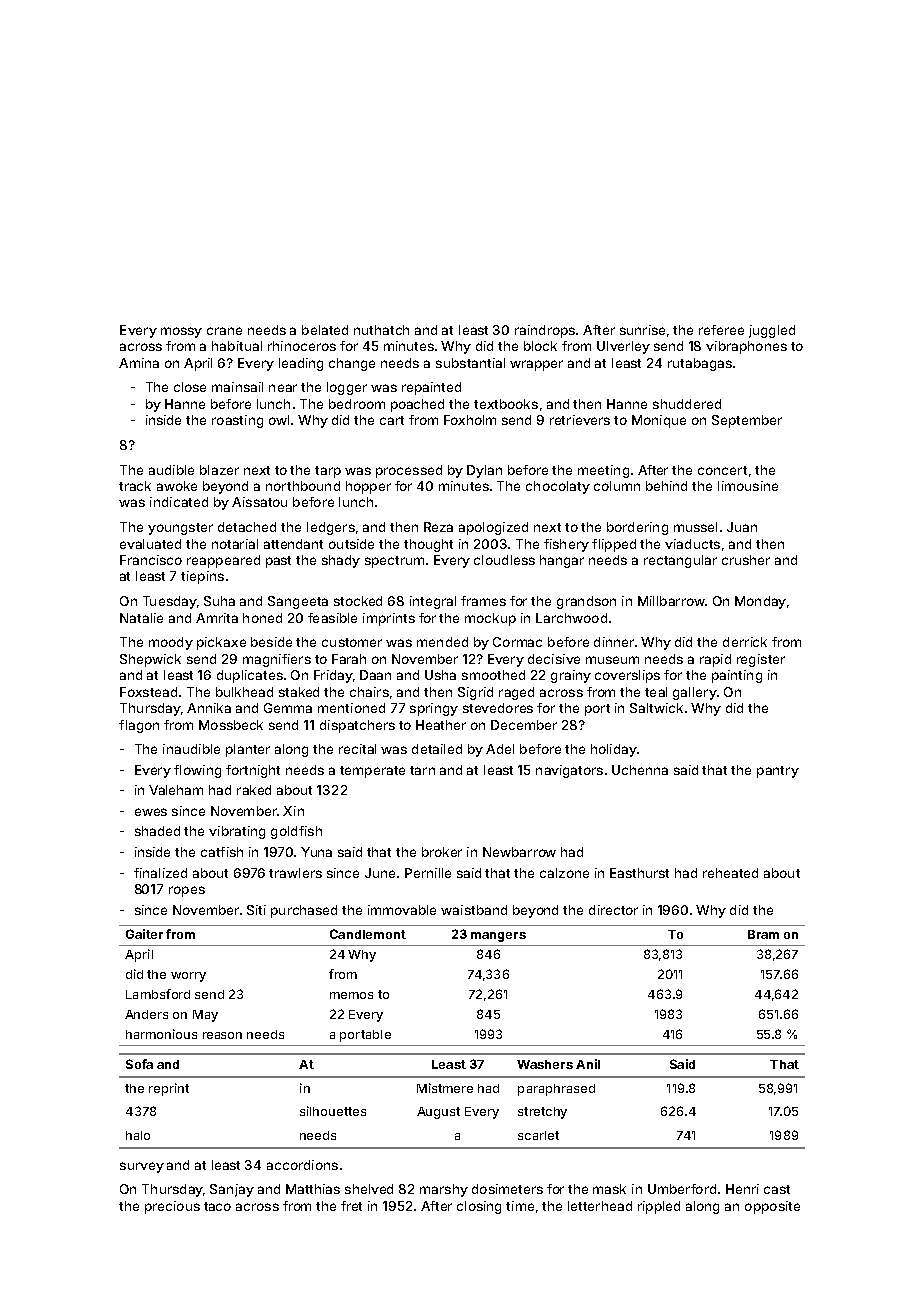 This screenshot has width=924, height=1308. I want to click on Washers, so click(545, 1064).
